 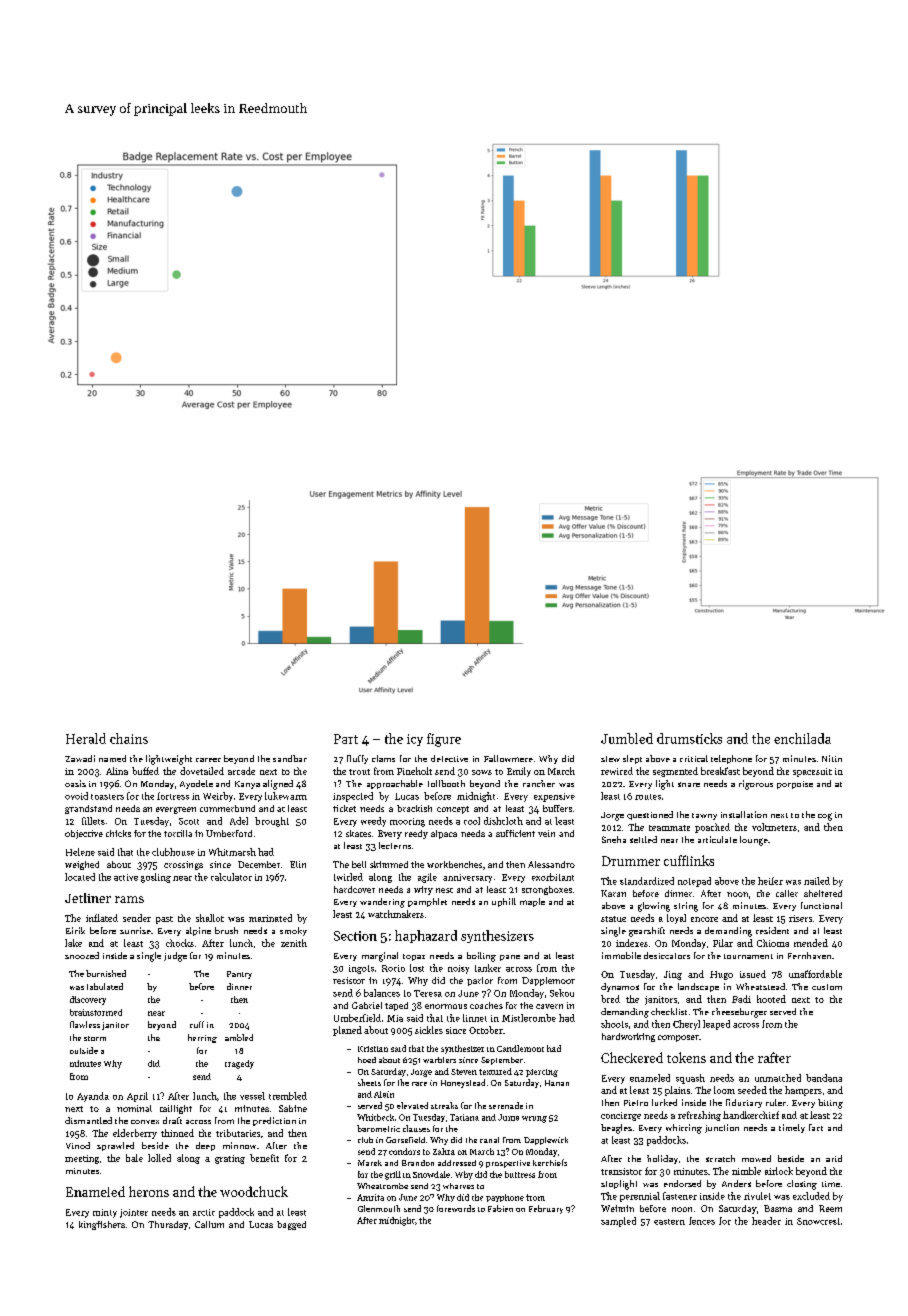 What do you see at coordinates (241, 771) in the screenshot?
I see `arcade` at bounding box center [241, 771].
